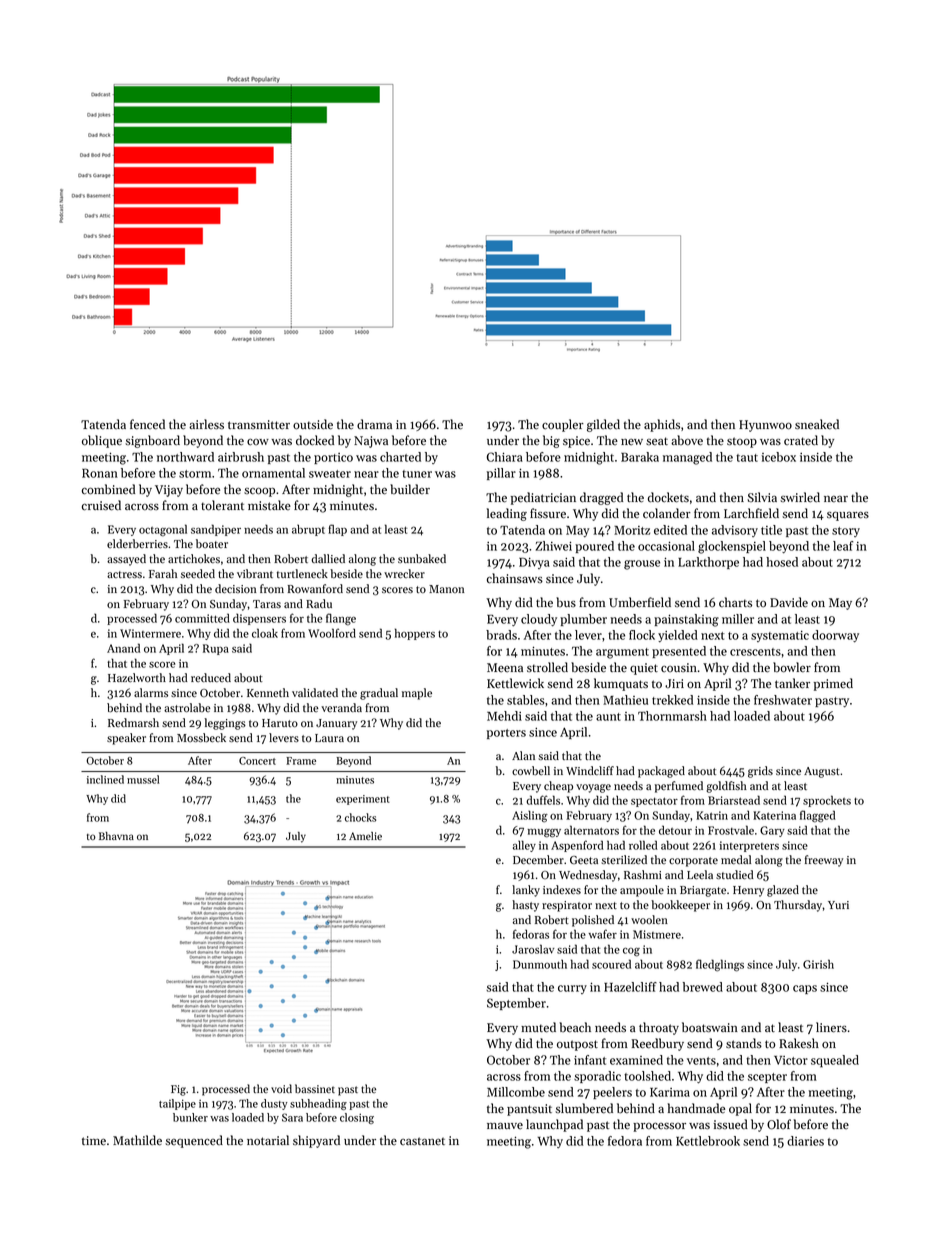 The width and height of the screenshot is (952, 1233). I want to click on Manon, so click(446, 589).
